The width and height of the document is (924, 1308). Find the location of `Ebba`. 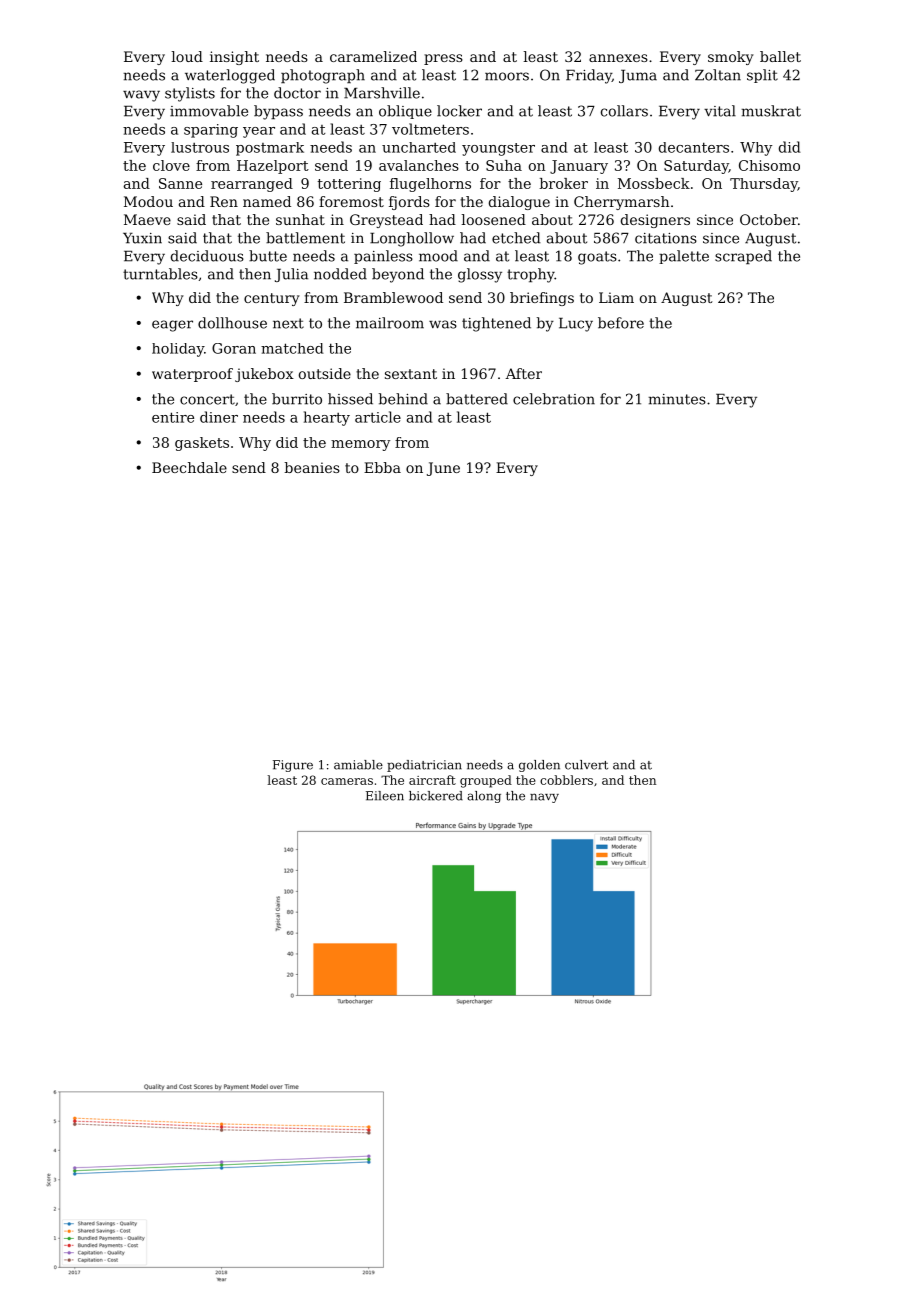

Ebba is located at coordinates (382, 467).
